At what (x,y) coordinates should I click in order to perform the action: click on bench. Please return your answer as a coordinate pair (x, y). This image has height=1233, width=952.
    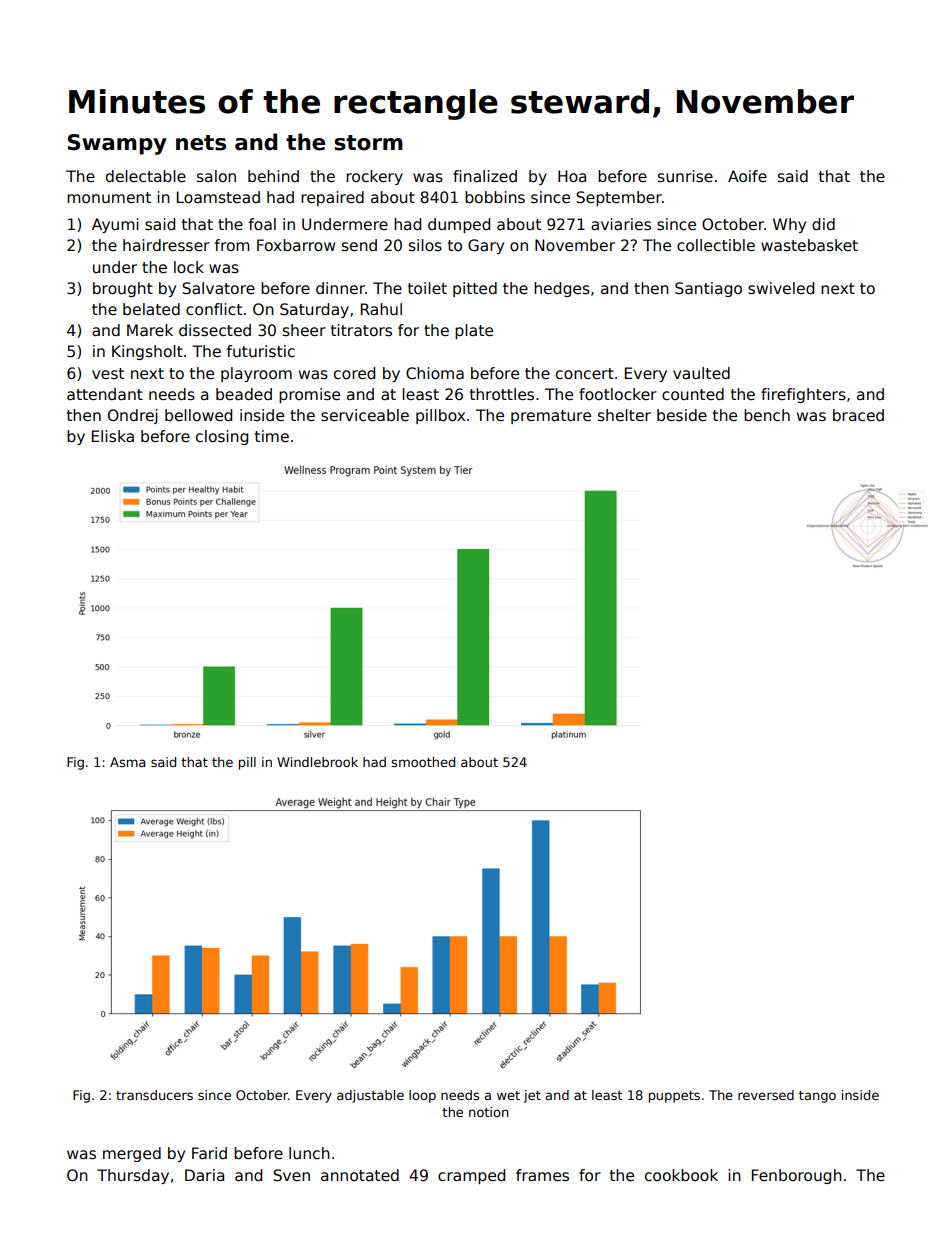
    Looking at the image, I should click on (767, 415).
